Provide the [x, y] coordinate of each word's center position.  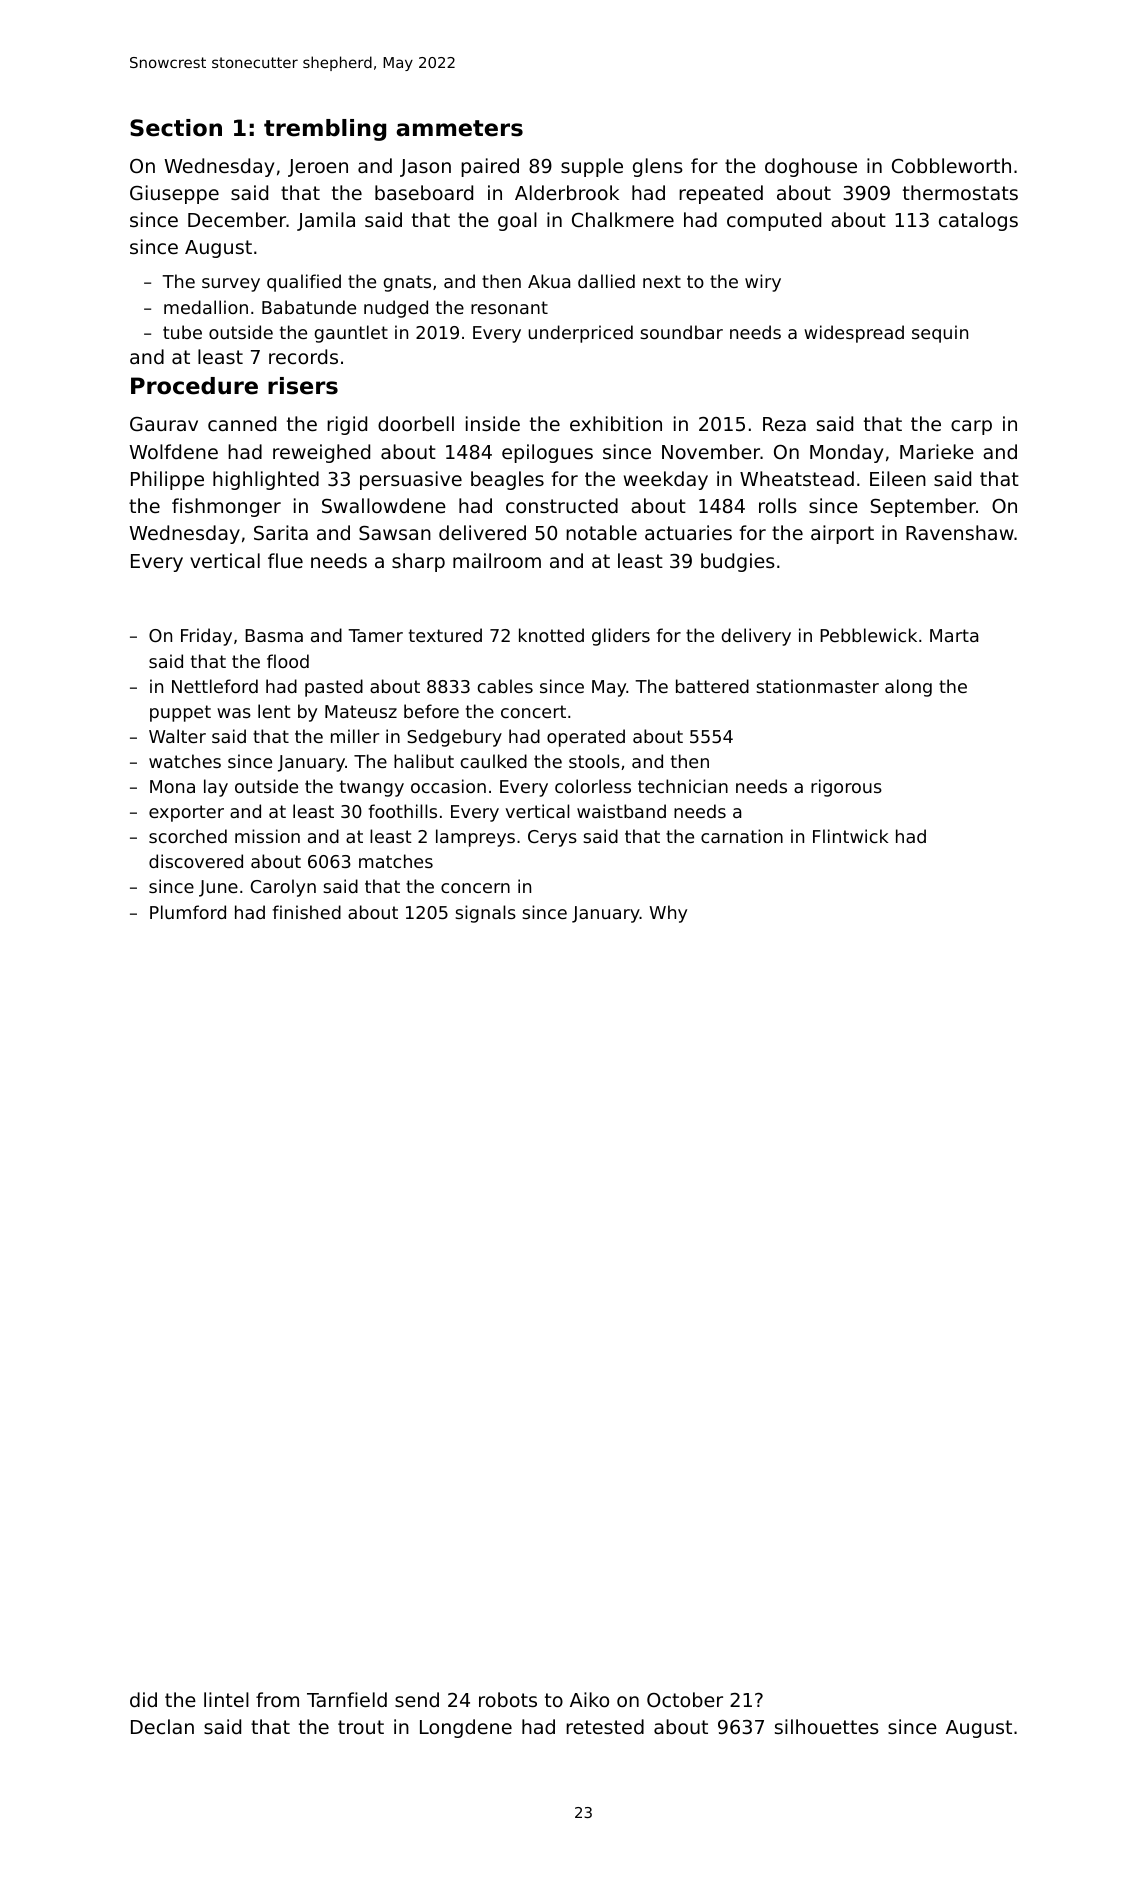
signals [485, 914]
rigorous [846, 788]
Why [668, 914]
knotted [551, 635]
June [218, 888]
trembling [325, 130]
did [143, 1699]
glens [658, 167]
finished [307, 912]
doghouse [811, 167]
